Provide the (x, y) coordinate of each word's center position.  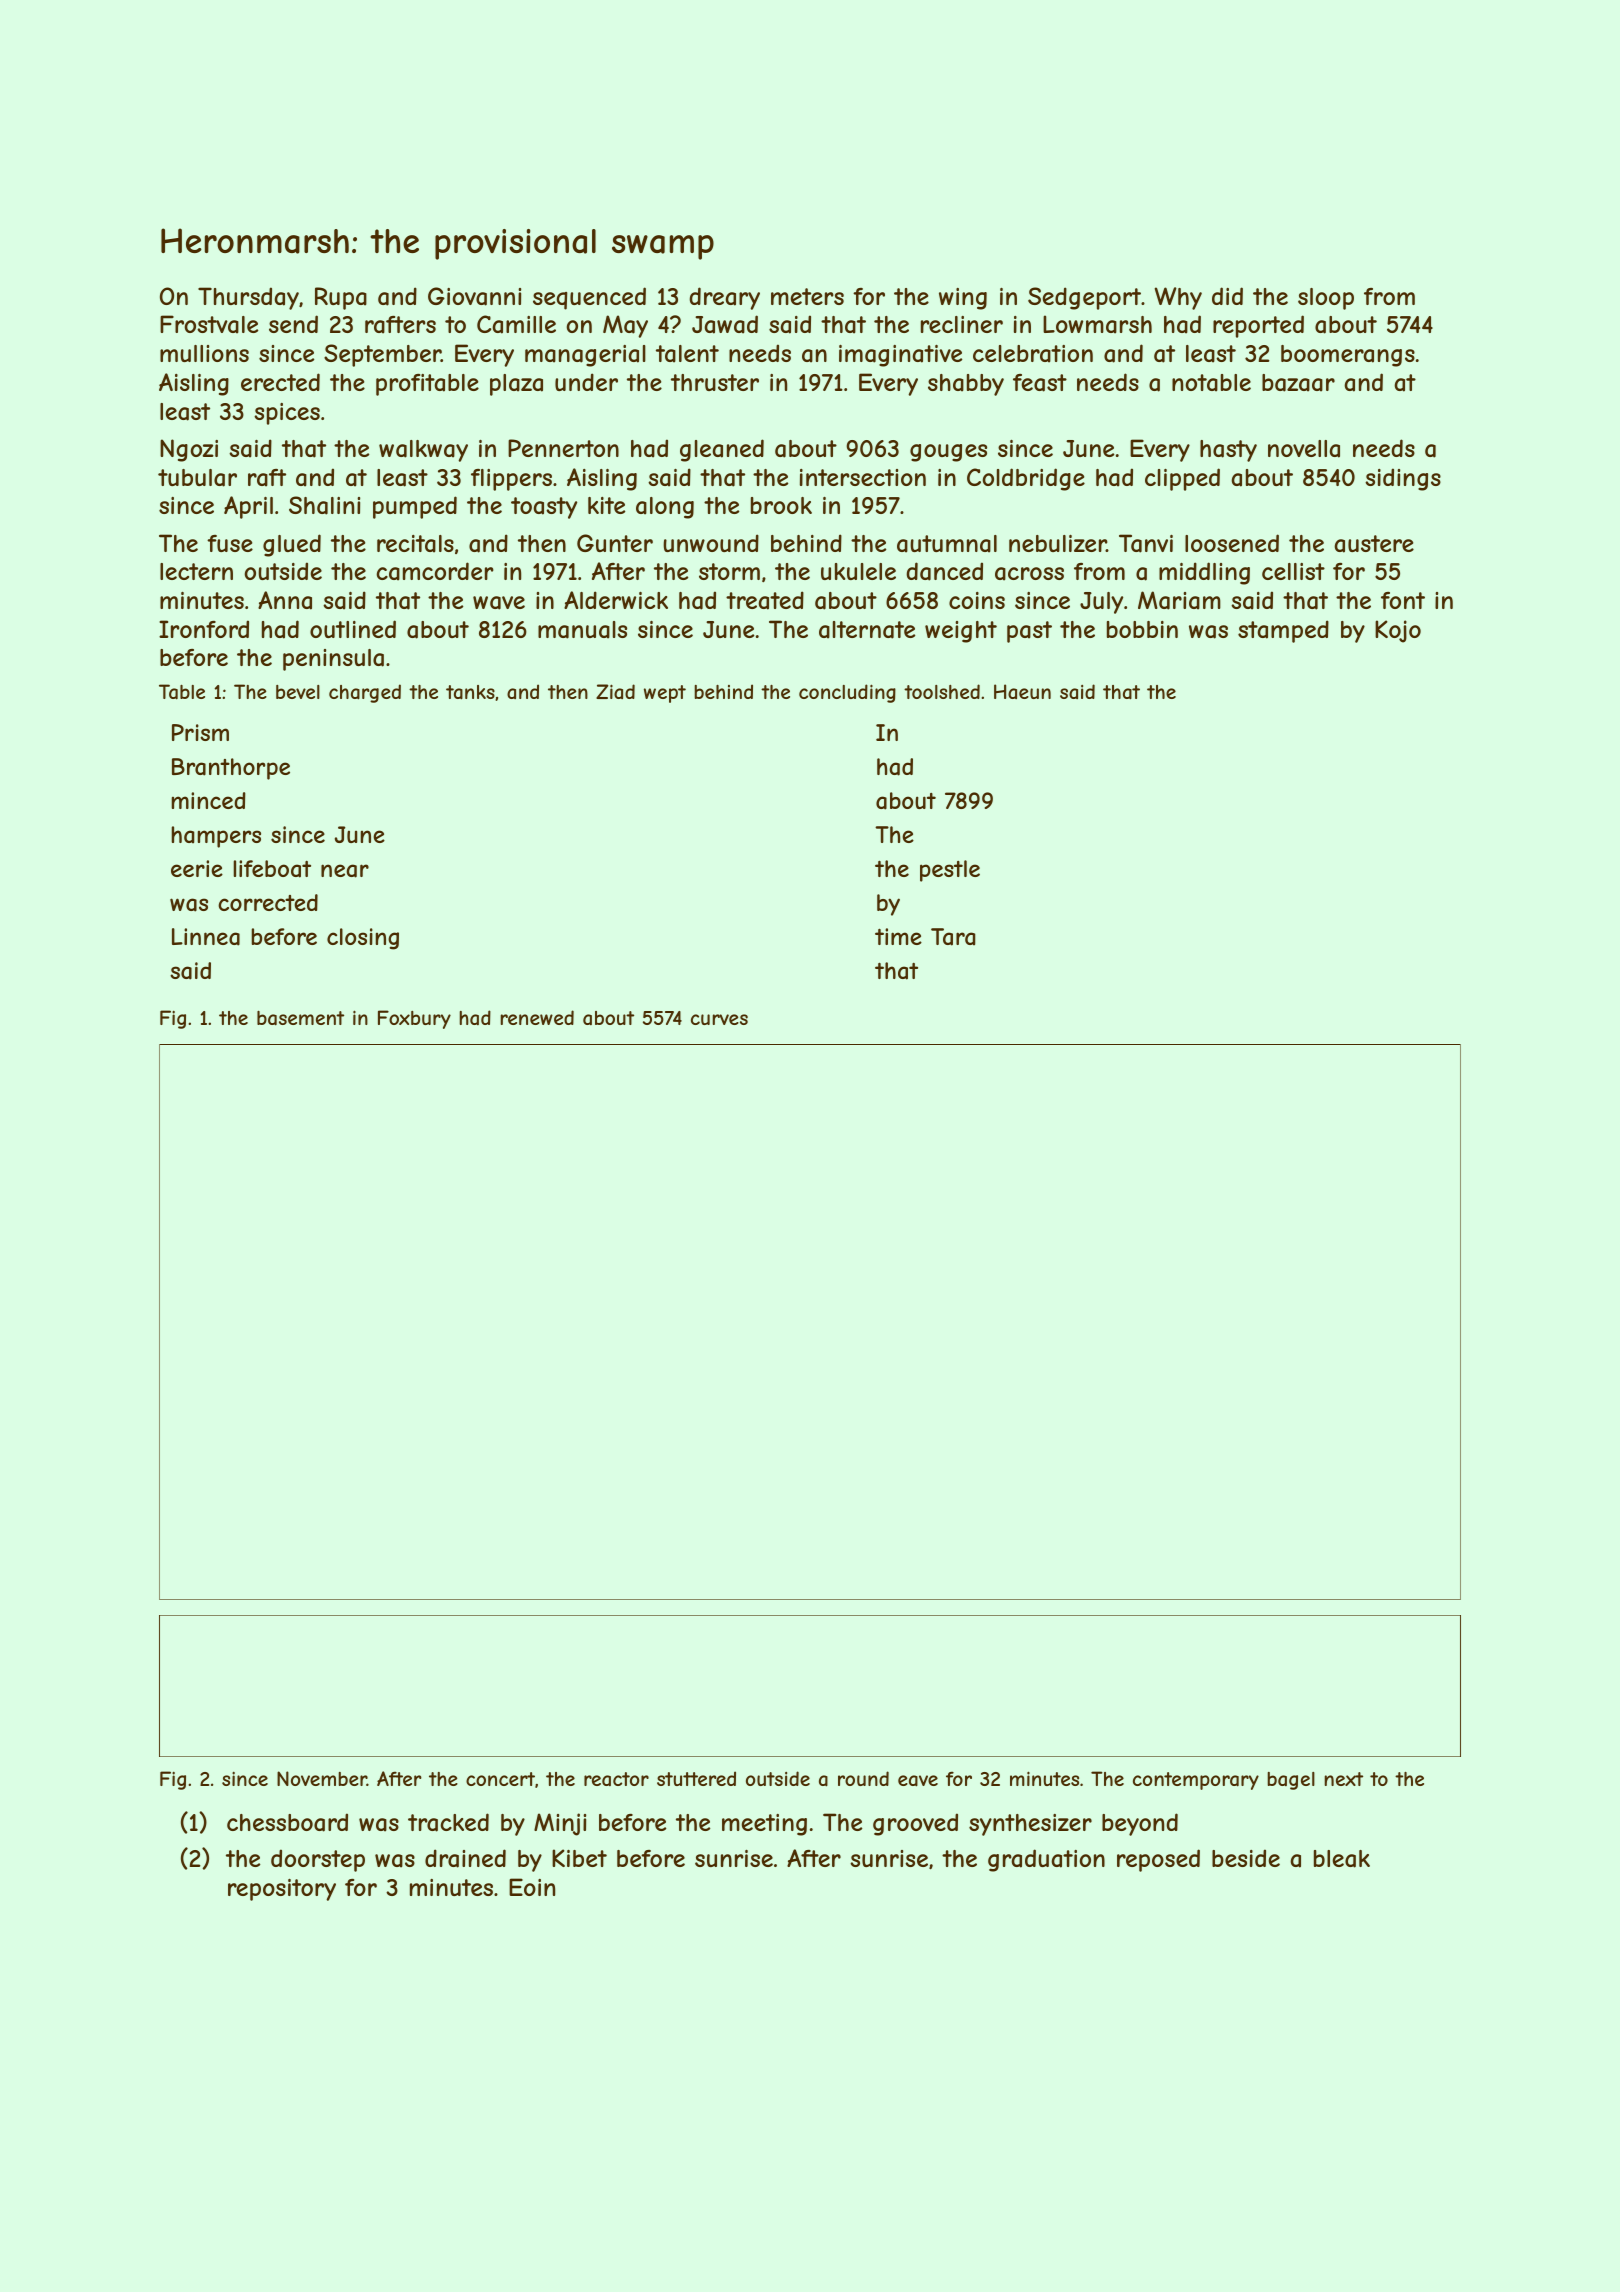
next (1343, 1779)
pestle (950, 871)
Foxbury (414, 1019)
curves (719, 1019)
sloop (1326, 299)
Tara (953, 937)
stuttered (696, 1778)
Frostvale (209, 324)
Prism (200, 732)
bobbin (1142, 629)
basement (300, 1018)
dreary (724, 298)
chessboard (287, 1822)
